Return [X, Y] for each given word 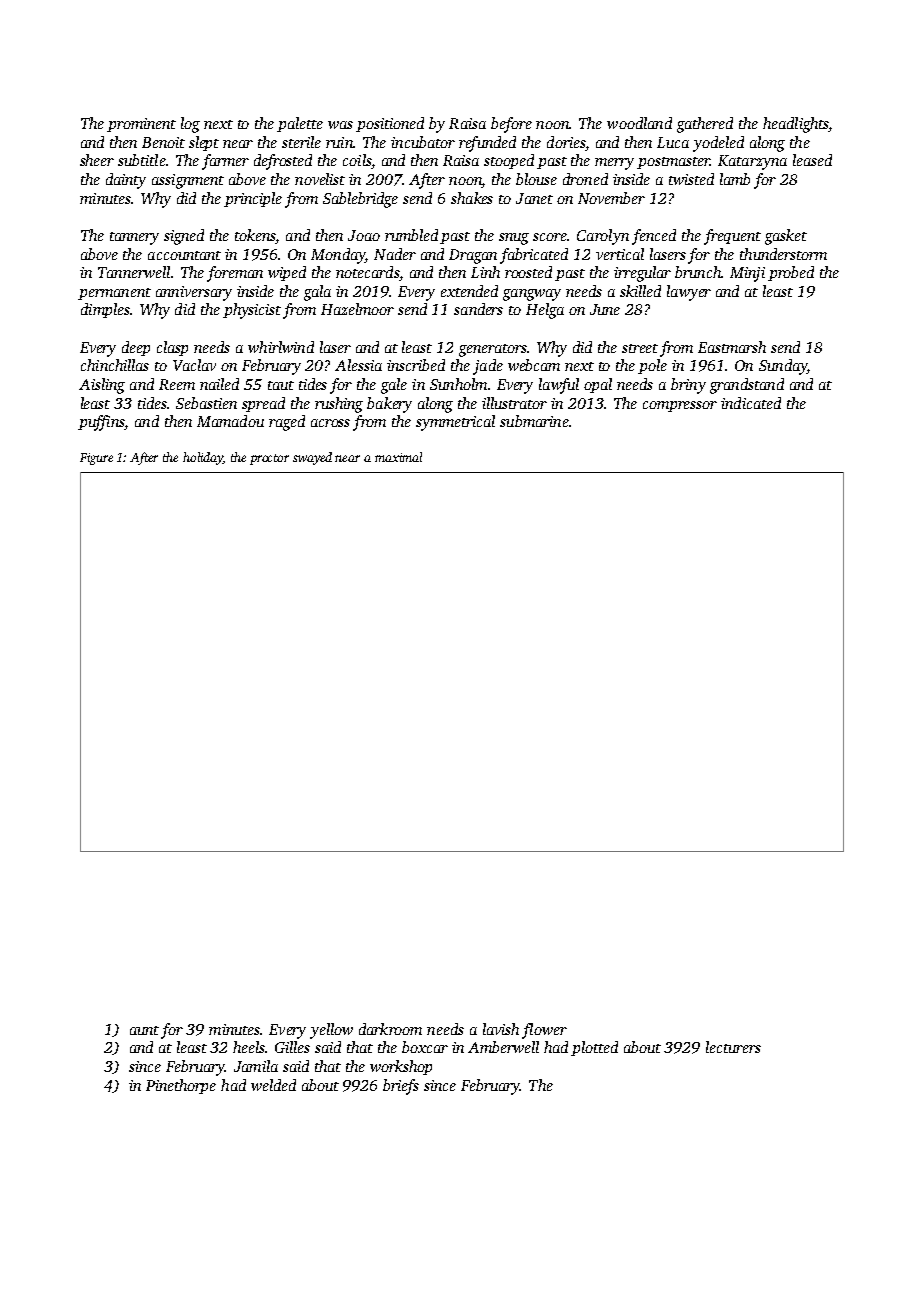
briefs [401, 1087]
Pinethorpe [181, 1086]
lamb [735, 179]
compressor [680, 406]
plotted [594, 1048]
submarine [534, 421]
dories [566, 142]
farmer [225, 162]
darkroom [390, 1029]
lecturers [733, 1047]
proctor [269, 459]
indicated [751, 403]
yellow [331, 1031]
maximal [398, 457]
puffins [101, 423]
